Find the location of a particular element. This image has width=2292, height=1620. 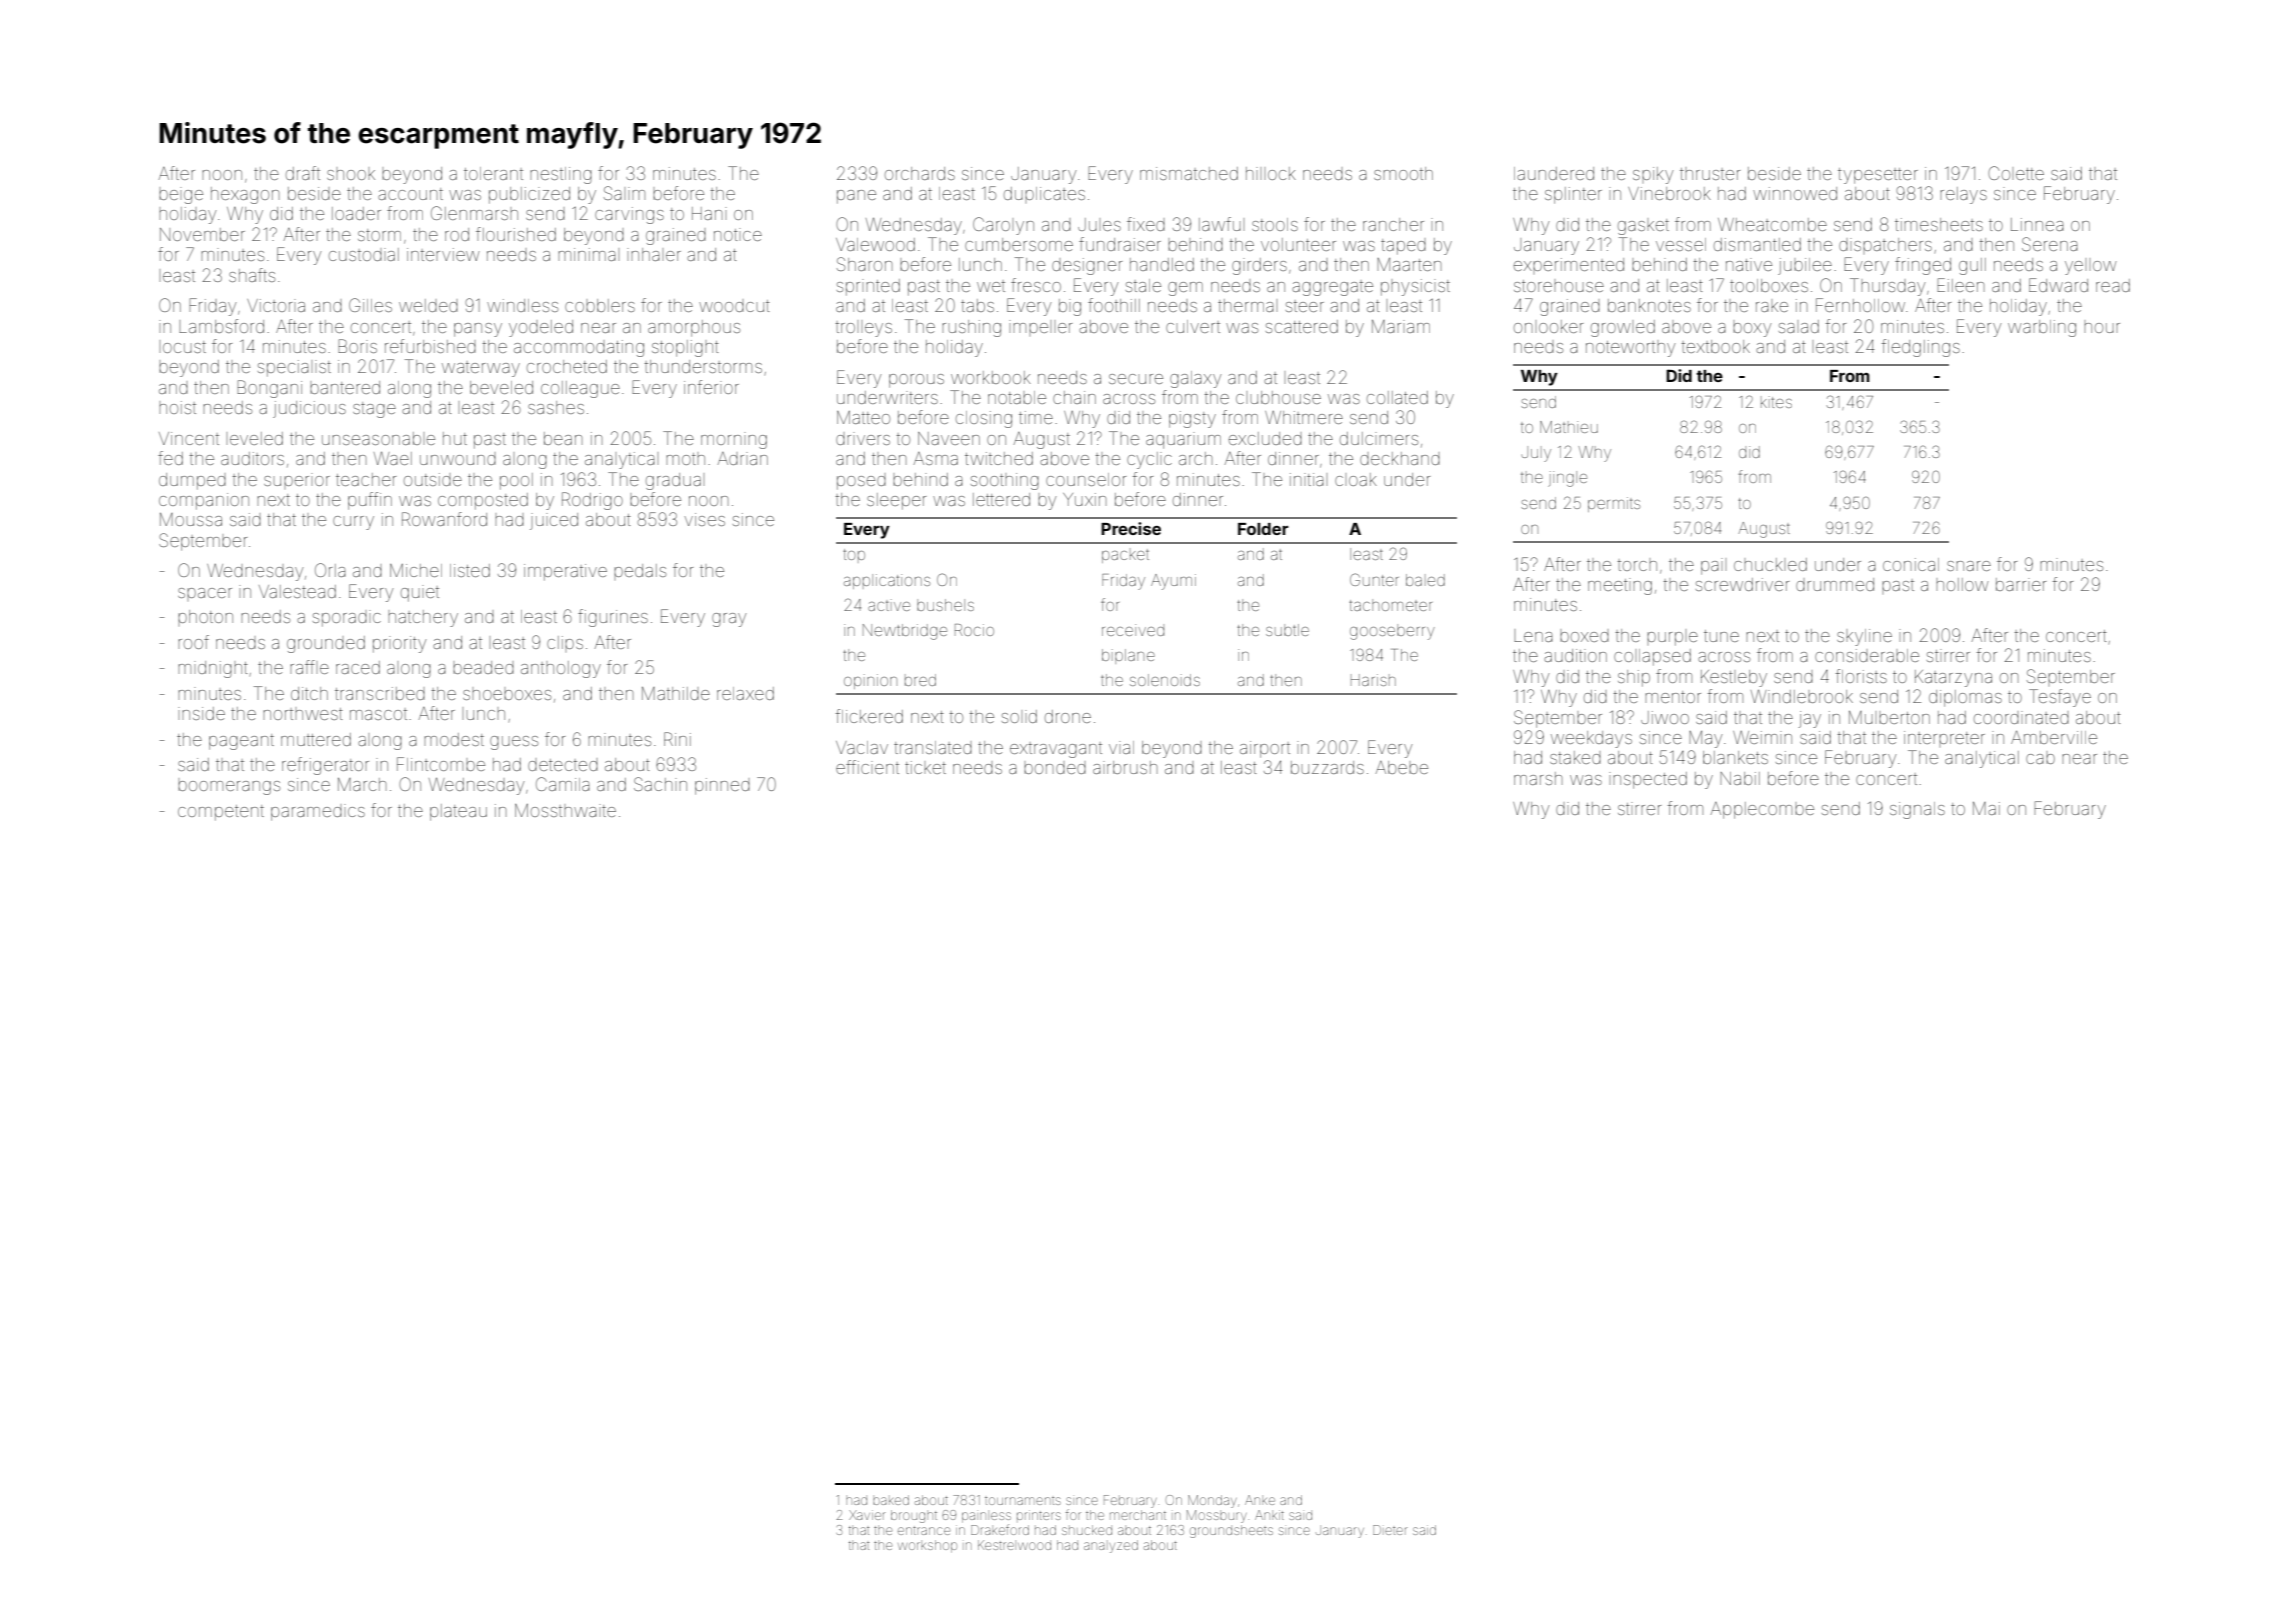

Asma is located at coordinates (936, 458).
